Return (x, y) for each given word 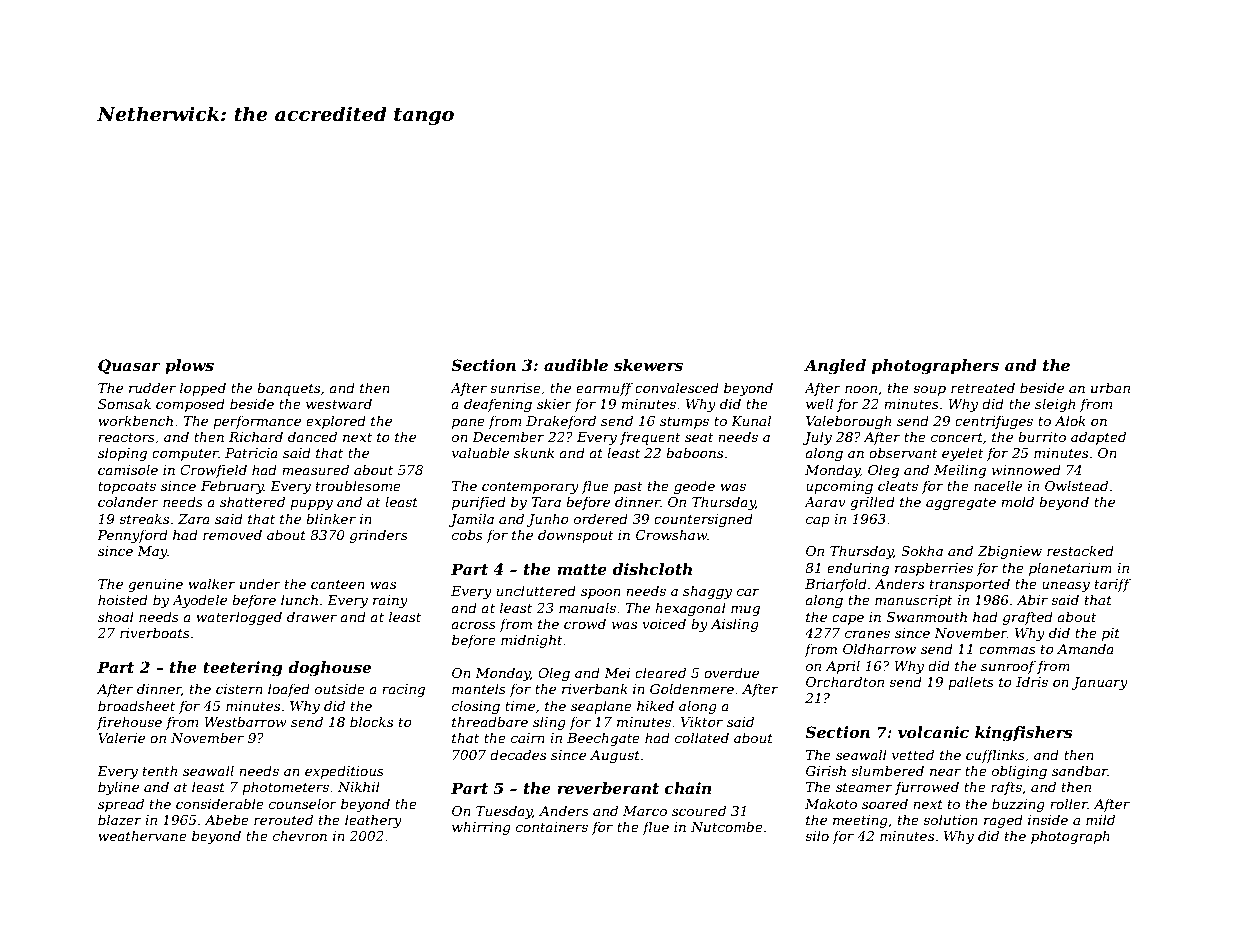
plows (189, 367)
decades (518, 754)
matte (582, 569)
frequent (650, 438)
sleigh (1055, 405)
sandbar (1080, 770)
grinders (379, 536)
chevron (300, 835)
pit (1111, 634)
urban (1110, 387)
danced (312, 436)
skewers (648, 365)
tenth (160, 770)
